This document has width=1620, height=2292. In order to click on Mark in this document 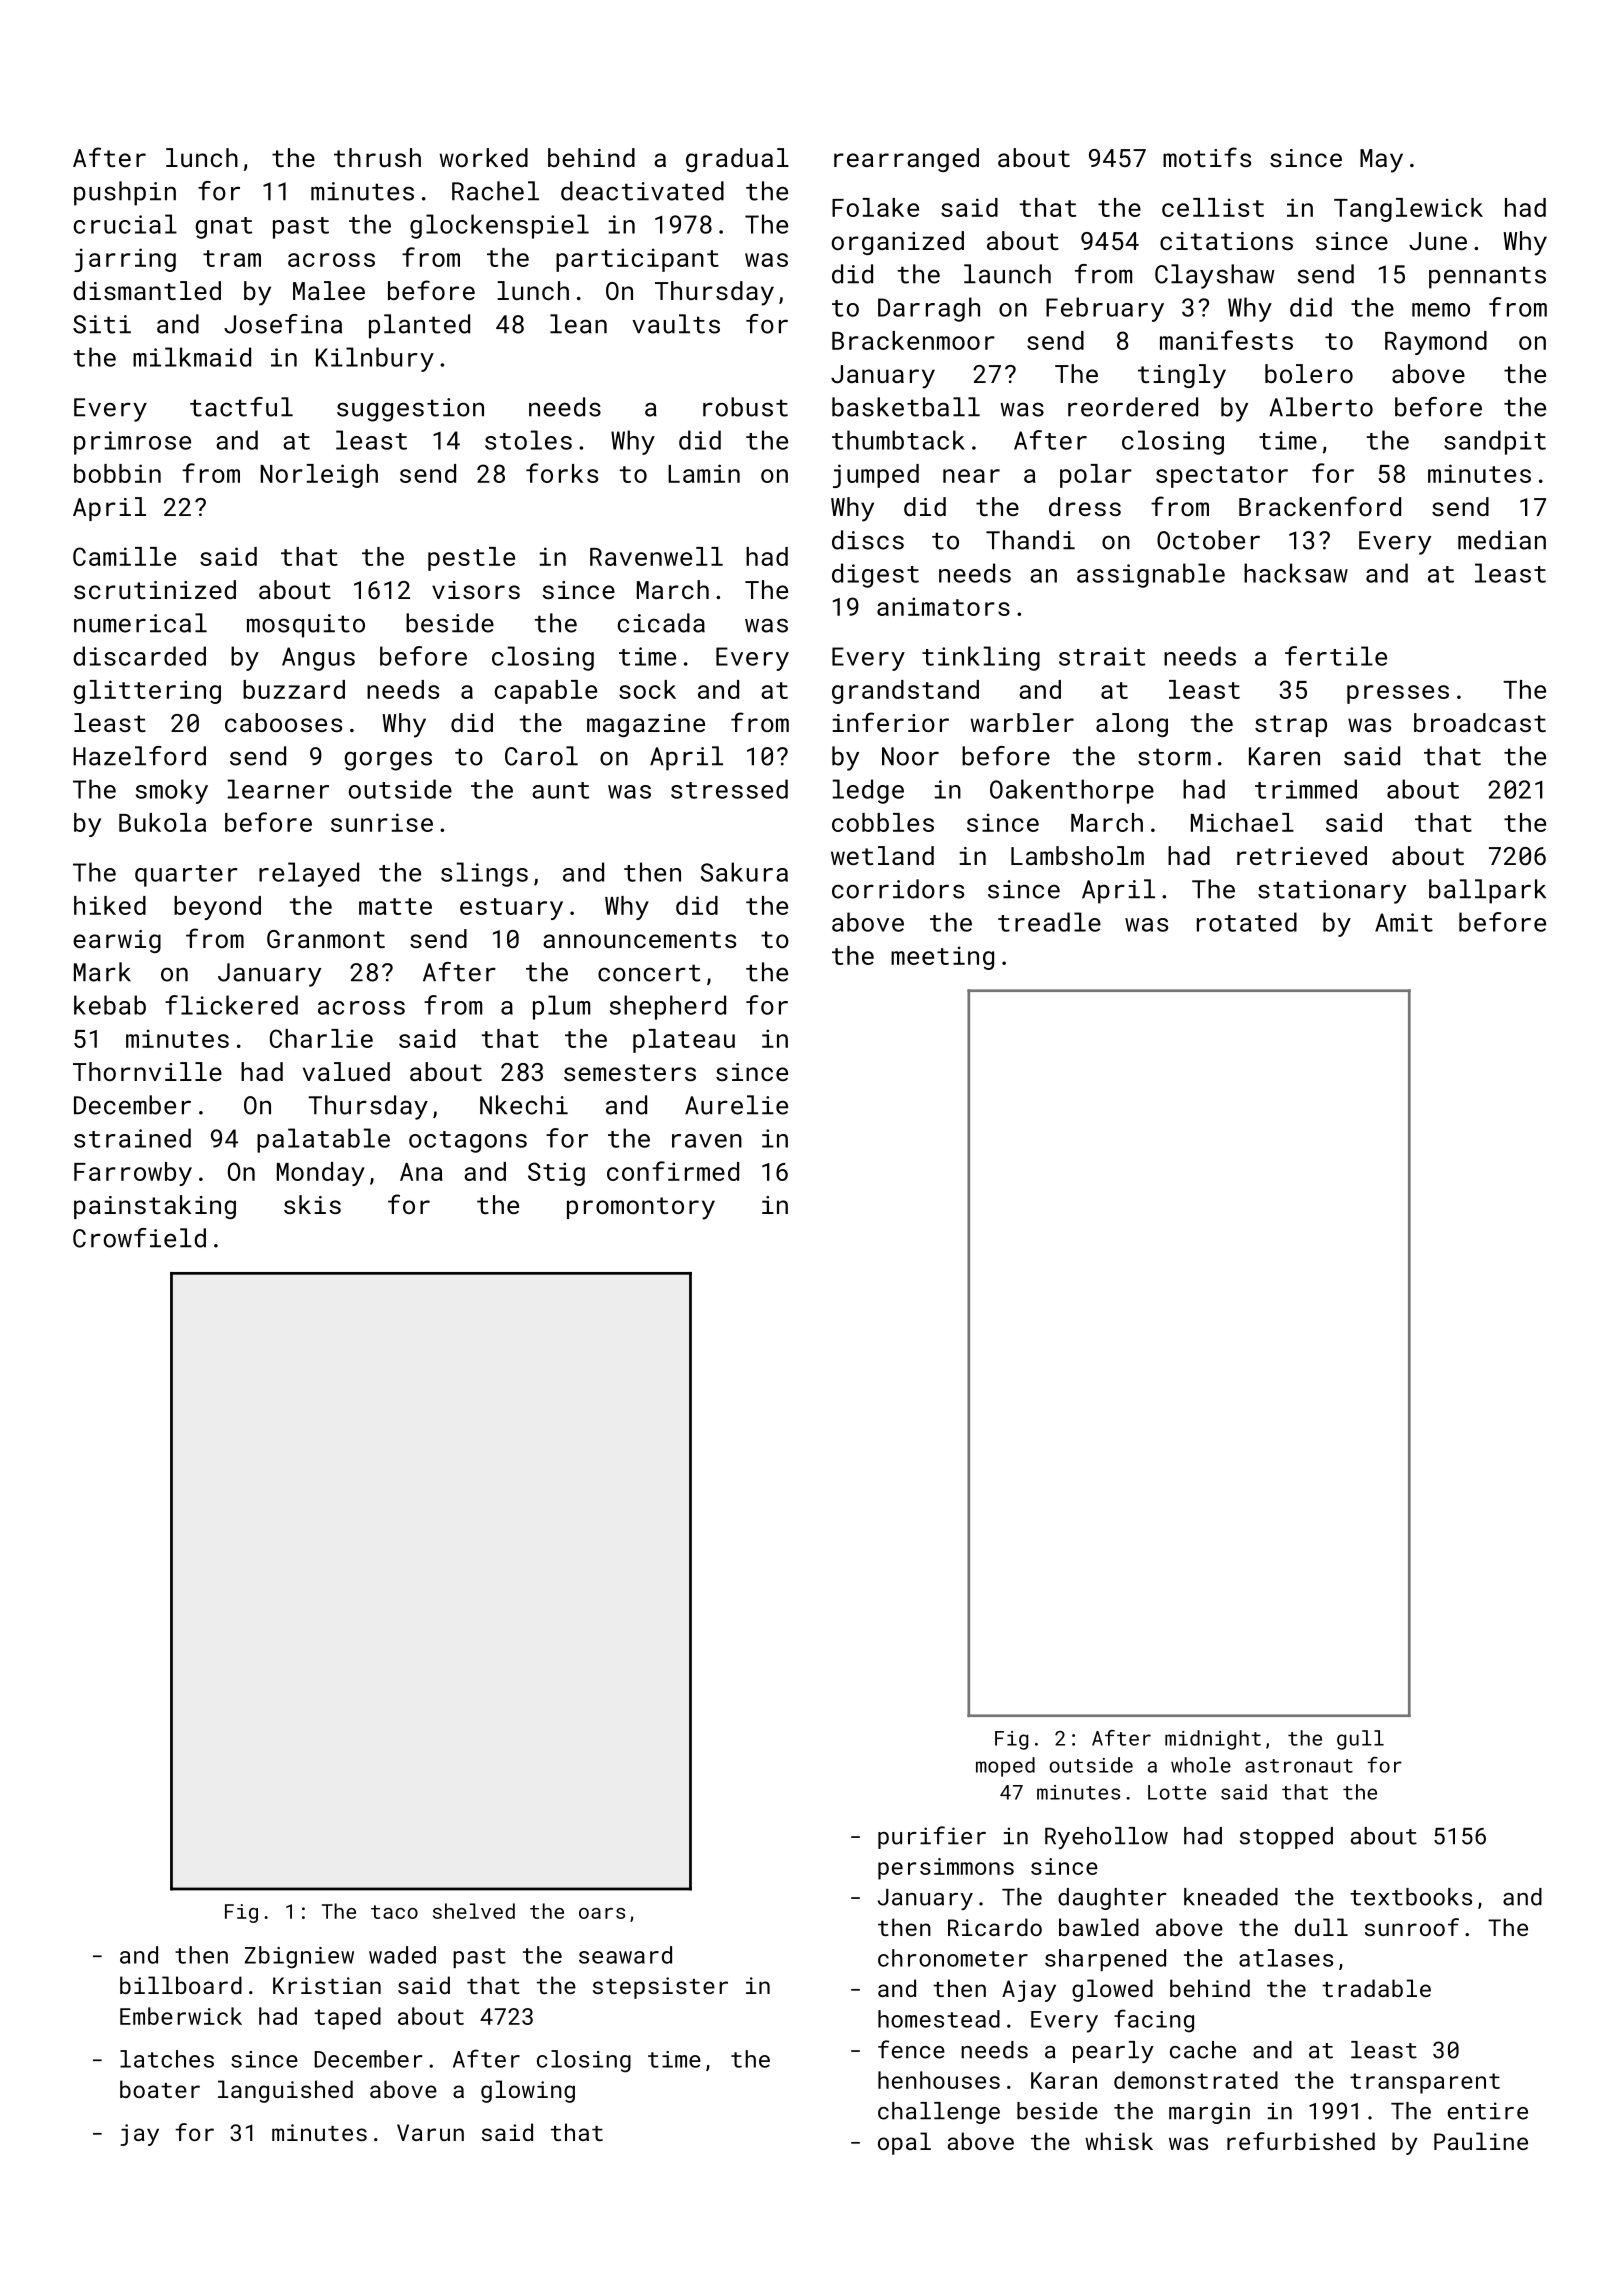, I will do `click(102, 972)`.
